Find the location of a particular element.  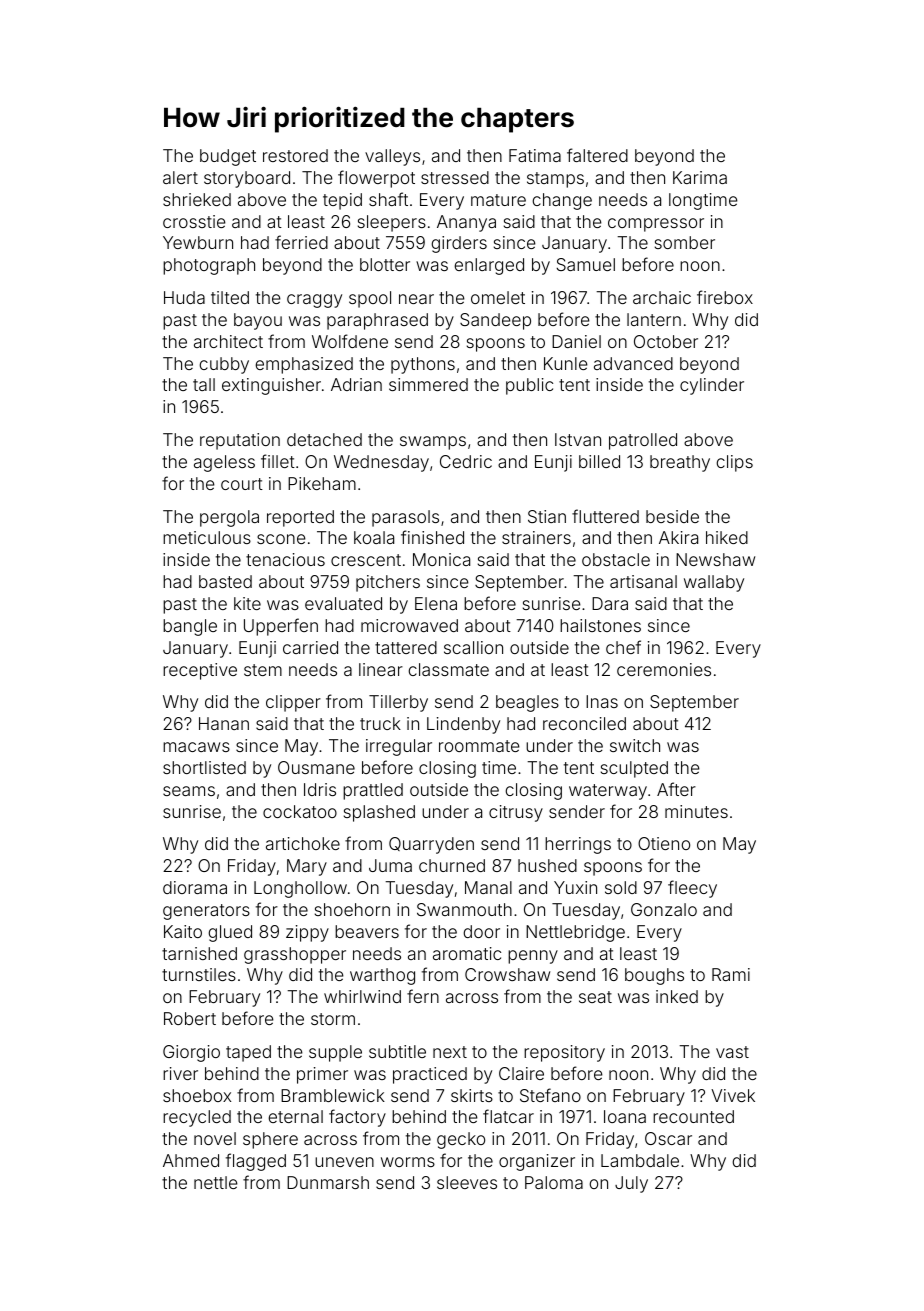

sleeves is located at coordinates (467, 1182).
